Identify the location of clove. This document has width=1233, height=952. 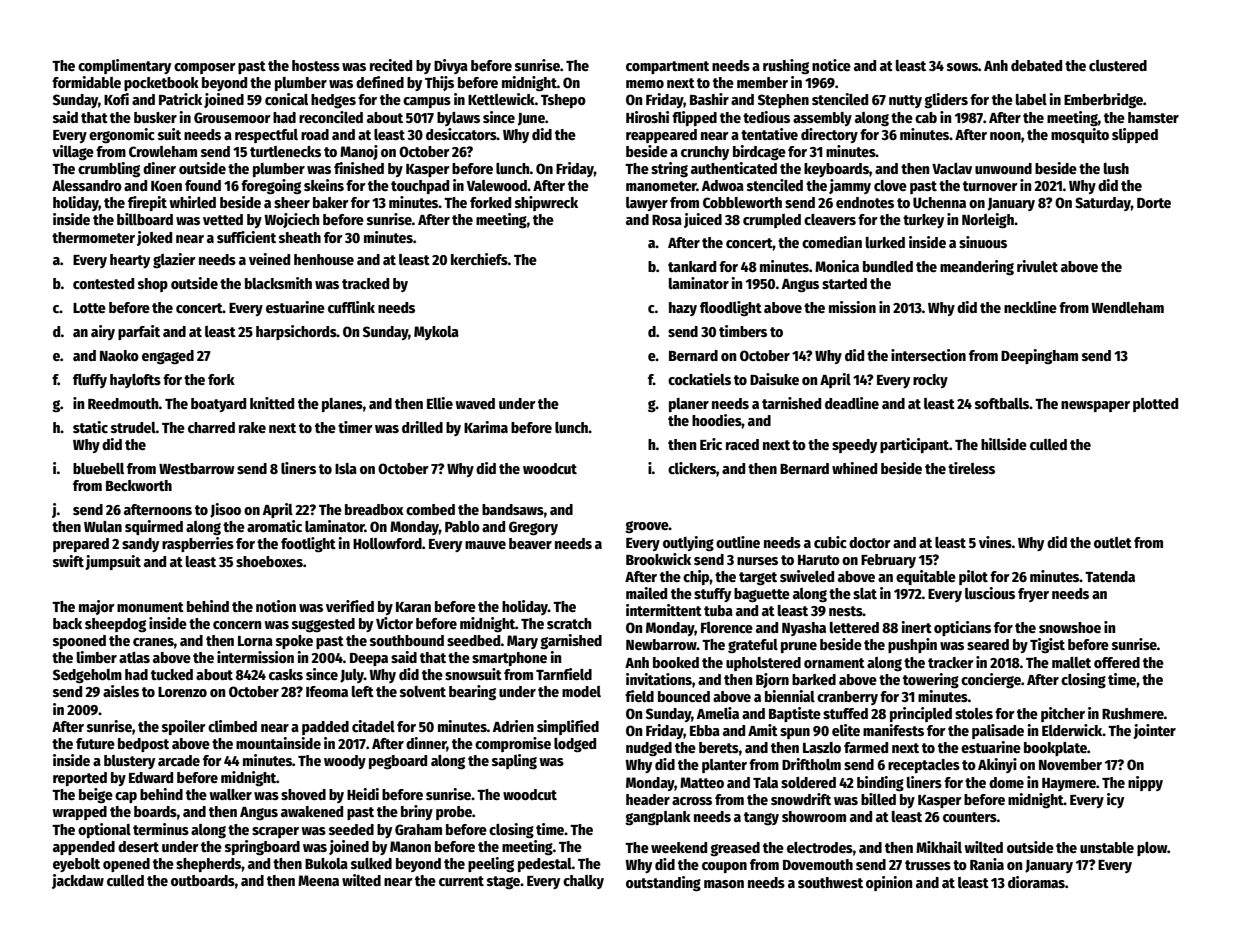
(890, 185).
